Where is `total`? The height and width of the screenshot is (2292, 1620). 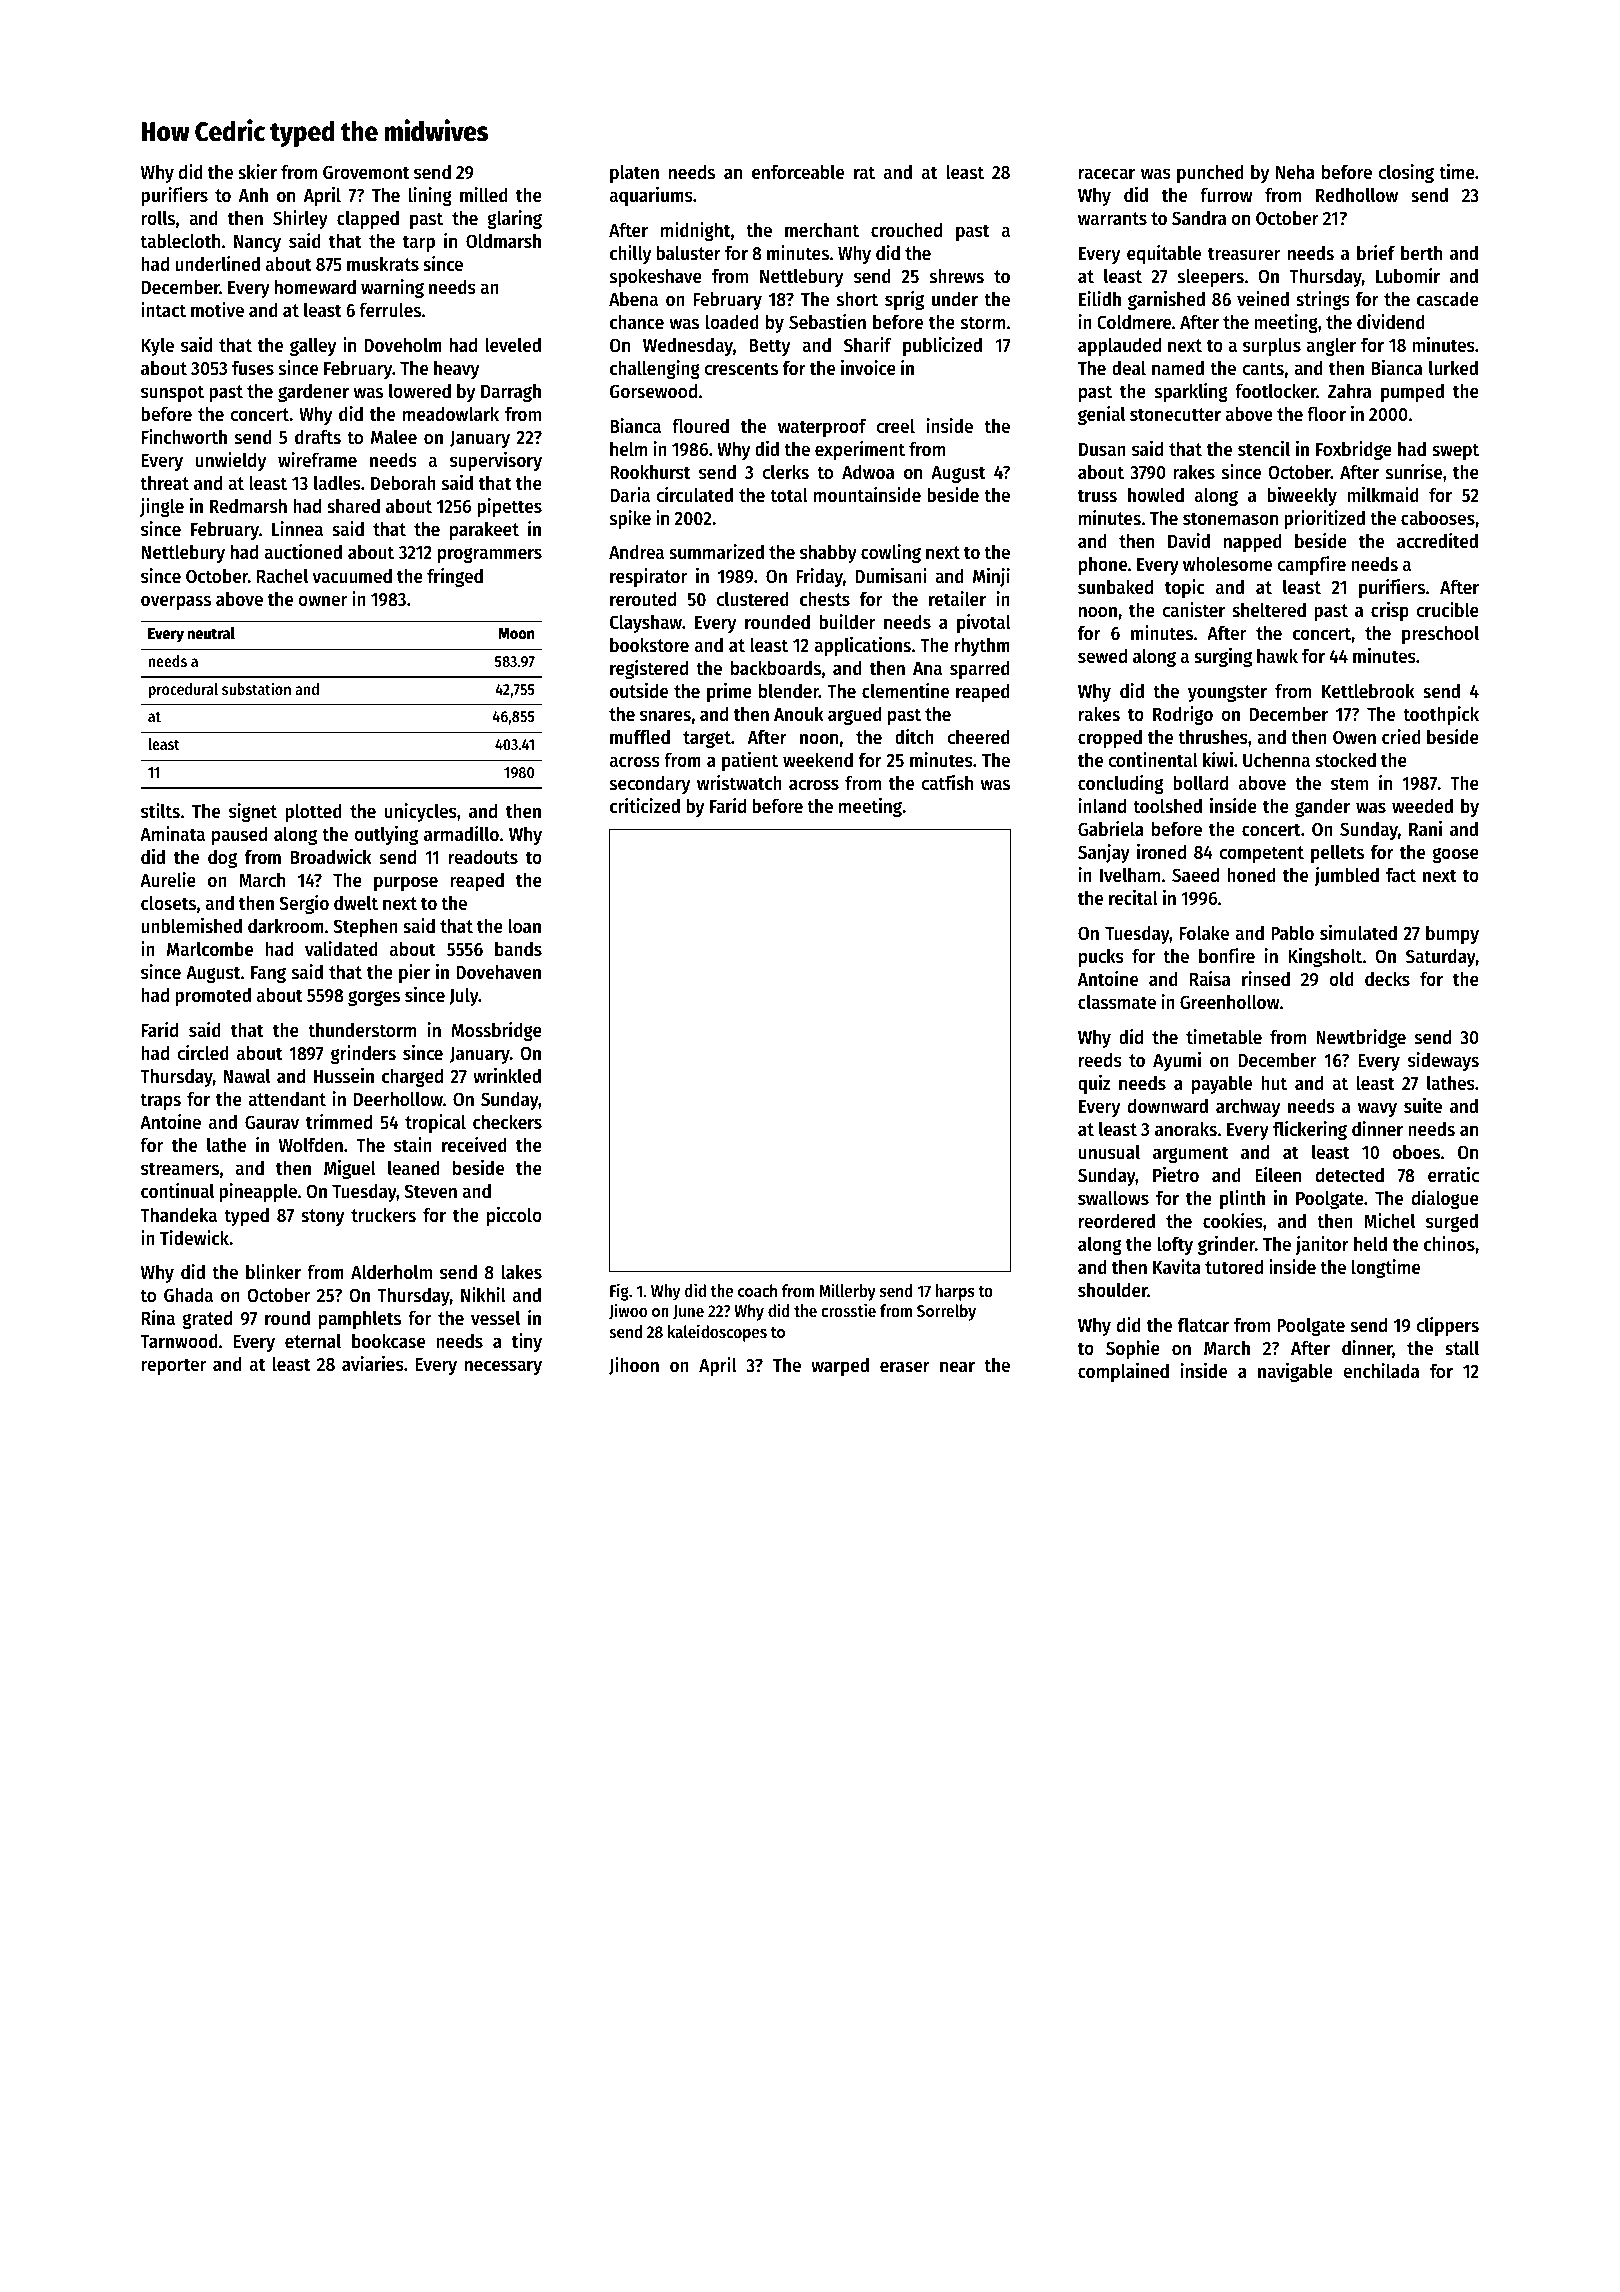
total is located at coordinates (789, 495).
